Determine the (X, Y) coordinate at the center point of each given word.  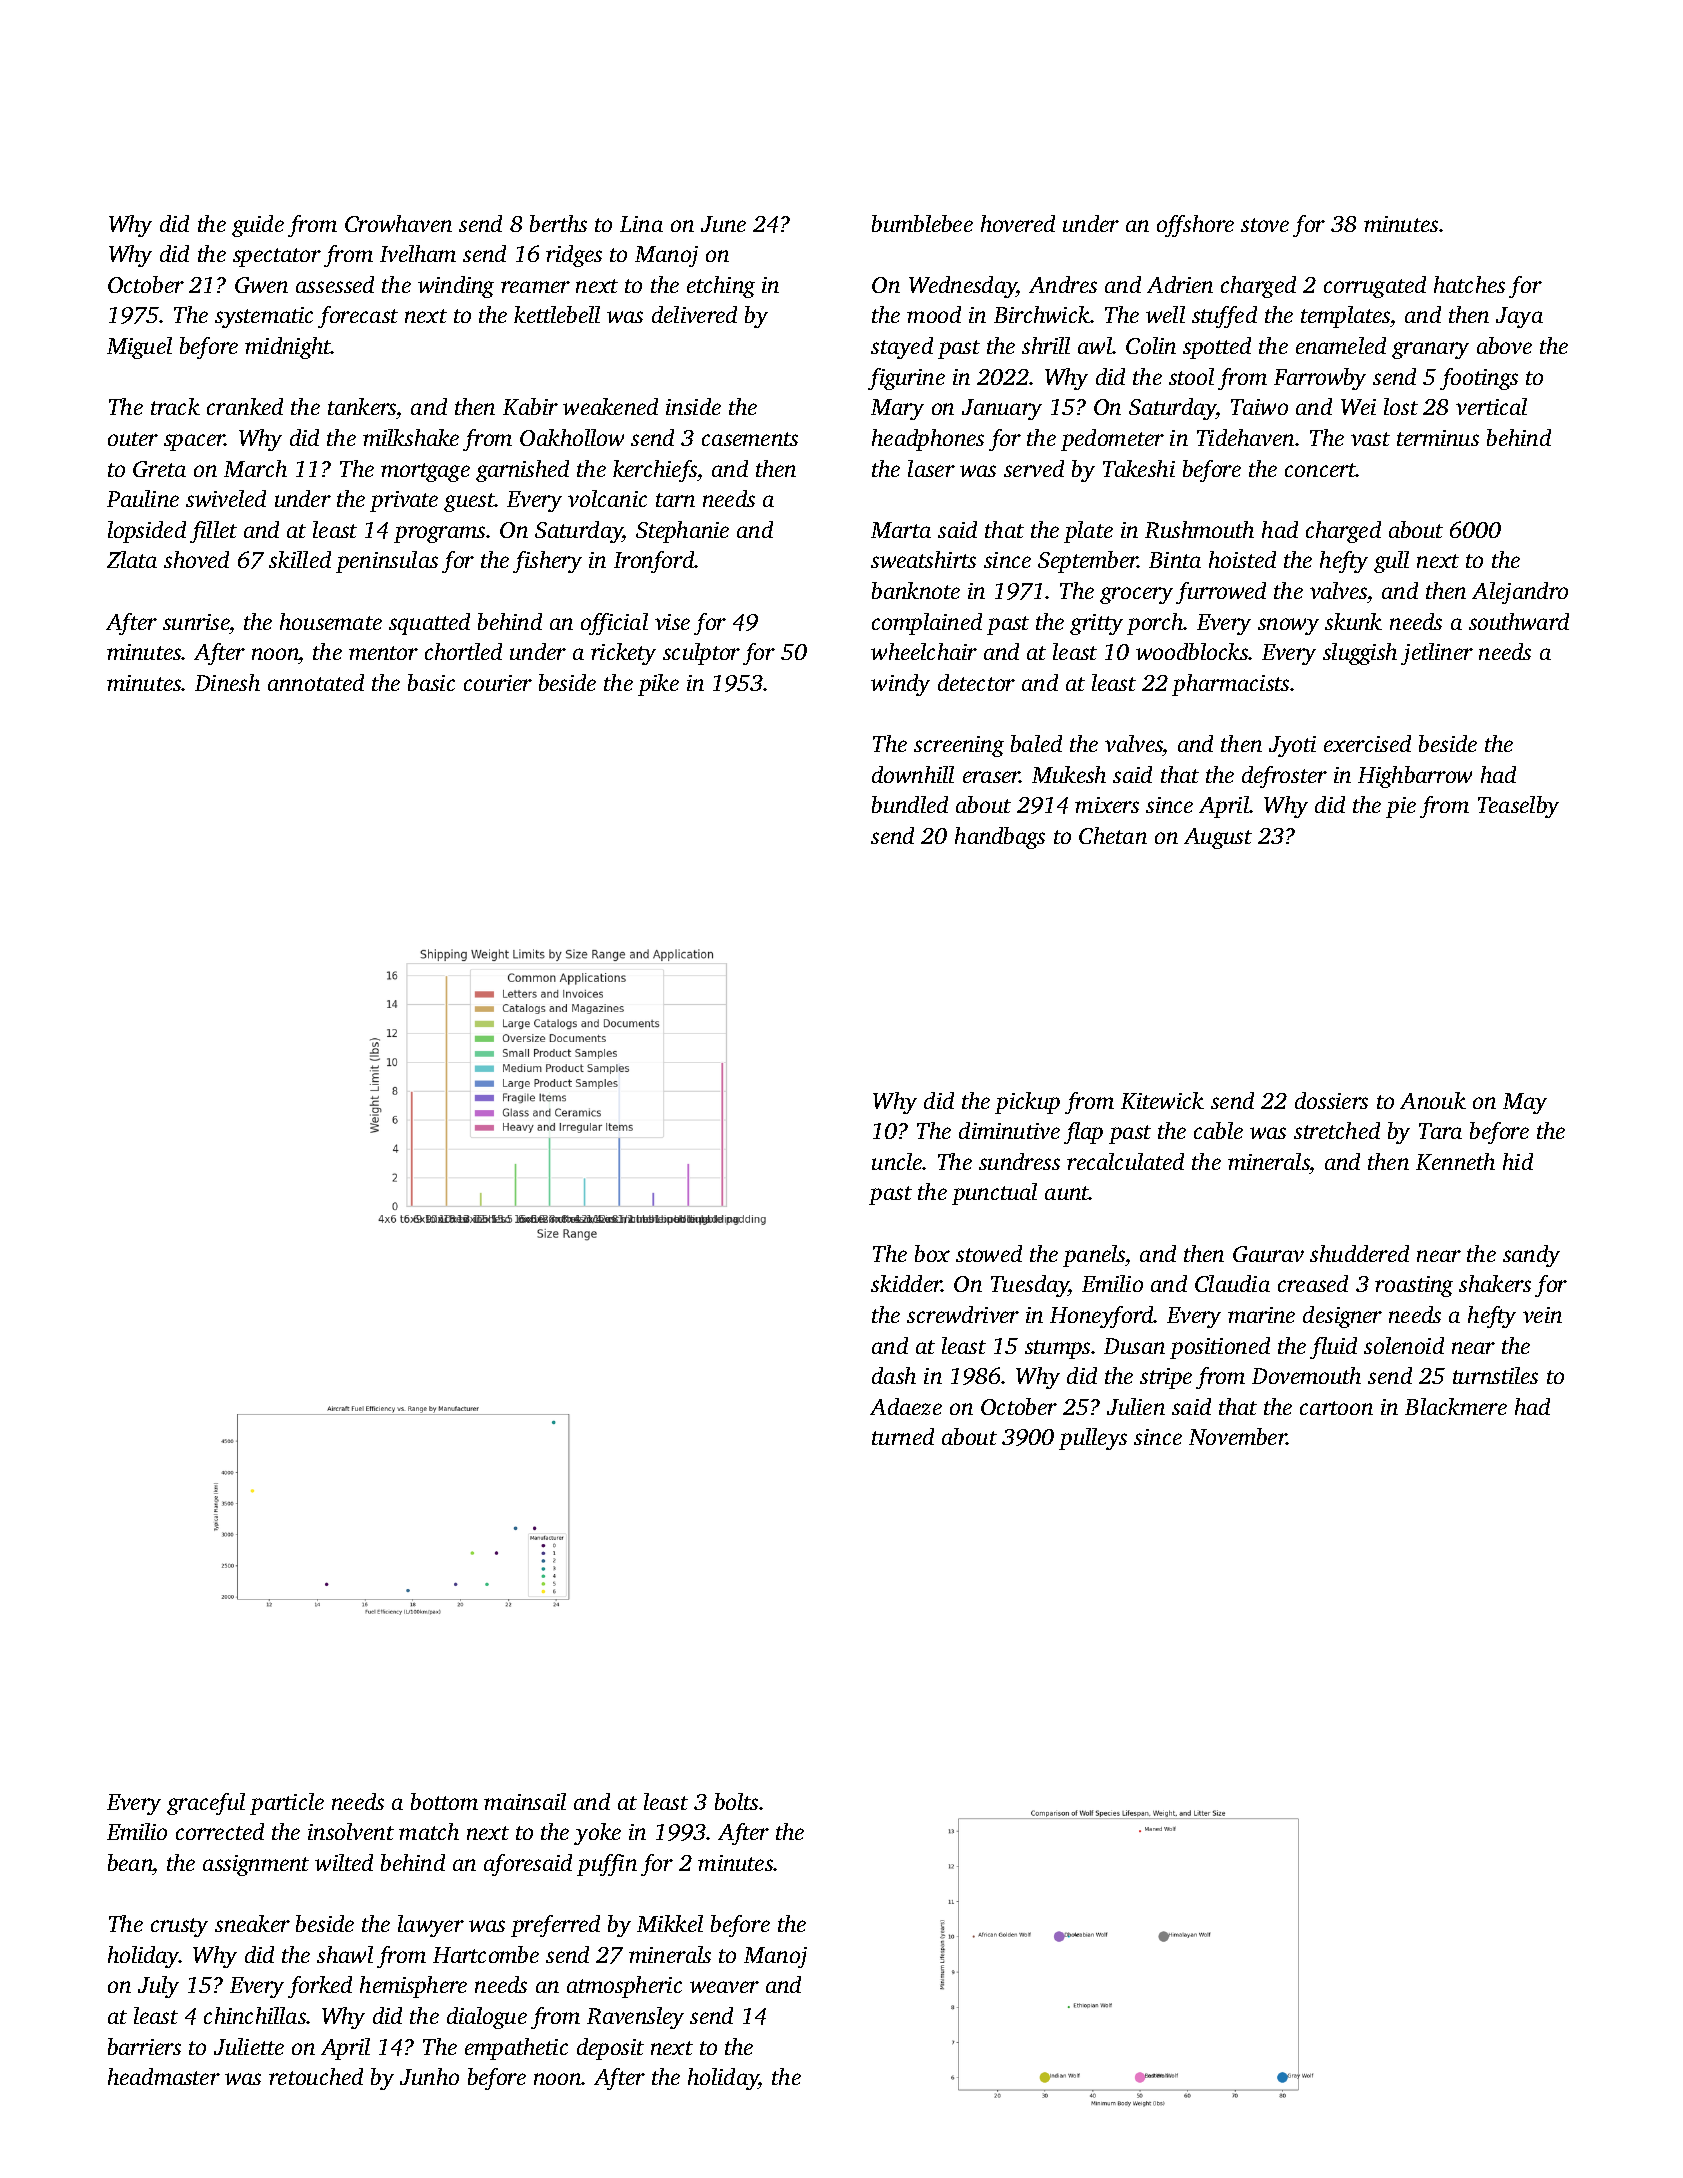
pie (1401, 807)
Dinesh (227, 682)
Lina (641, 224)
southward (1519, 621)
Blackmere (1456, 1406)
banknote (916, 590)
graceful (206, 1804)
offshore (1195, 226)
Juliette (249, 2046)
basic (431, 682)
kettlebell (557, 314)
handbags (1000, 838)
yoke (597, 1834)
